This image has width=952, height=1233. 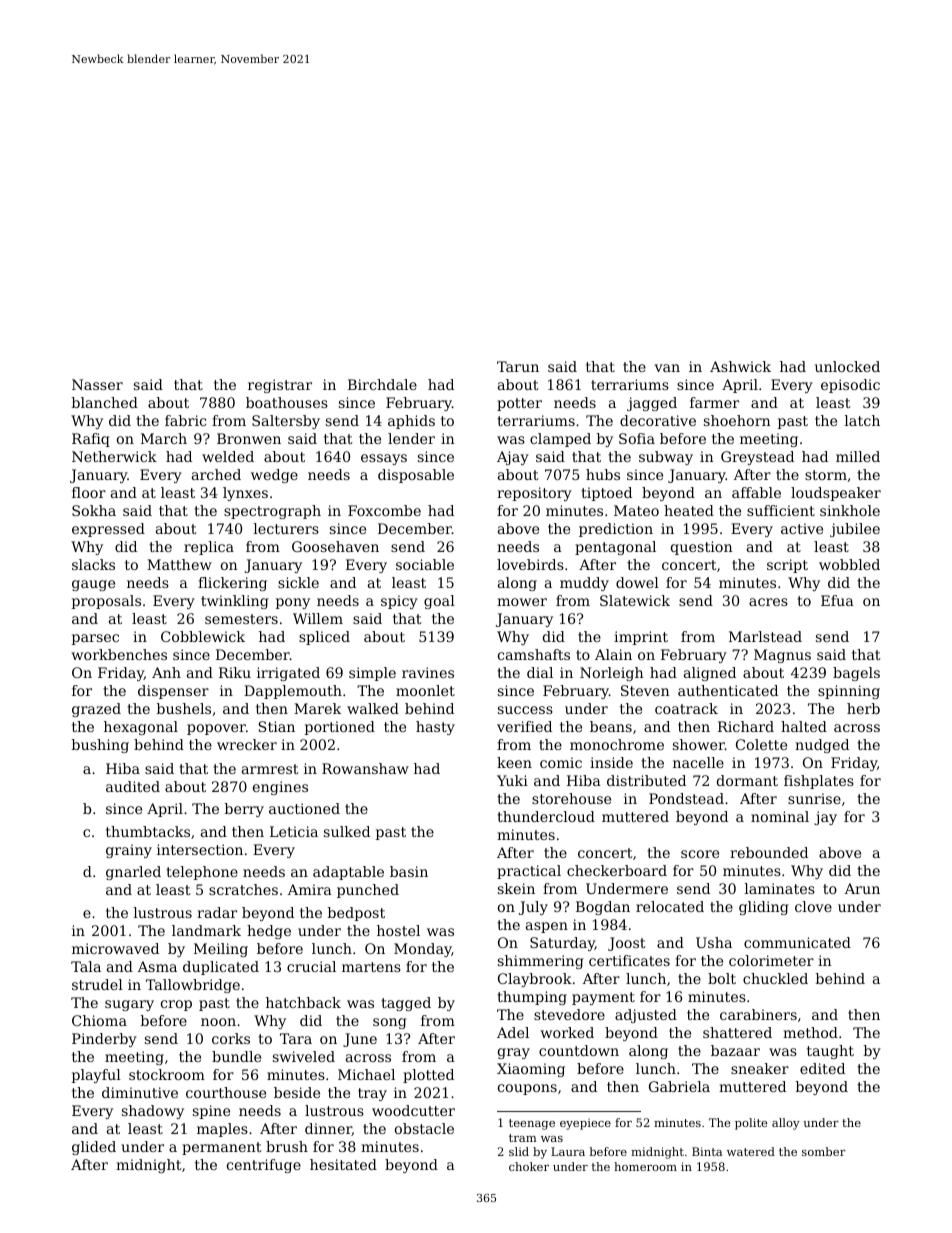 I want to click on Efua, so click(x=837, y=600).
